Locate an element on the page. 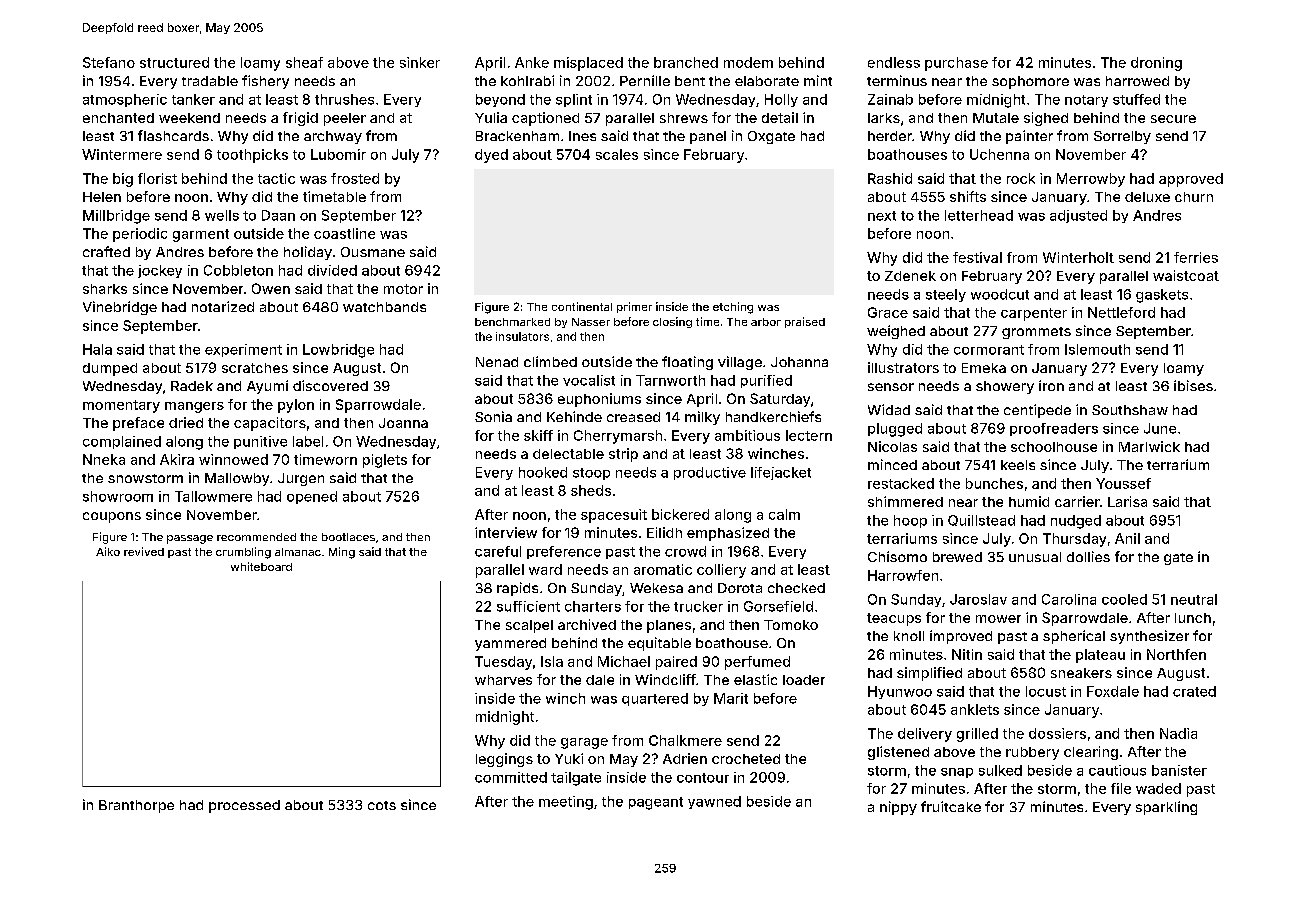  cots is located at coordinates (382, 805).
